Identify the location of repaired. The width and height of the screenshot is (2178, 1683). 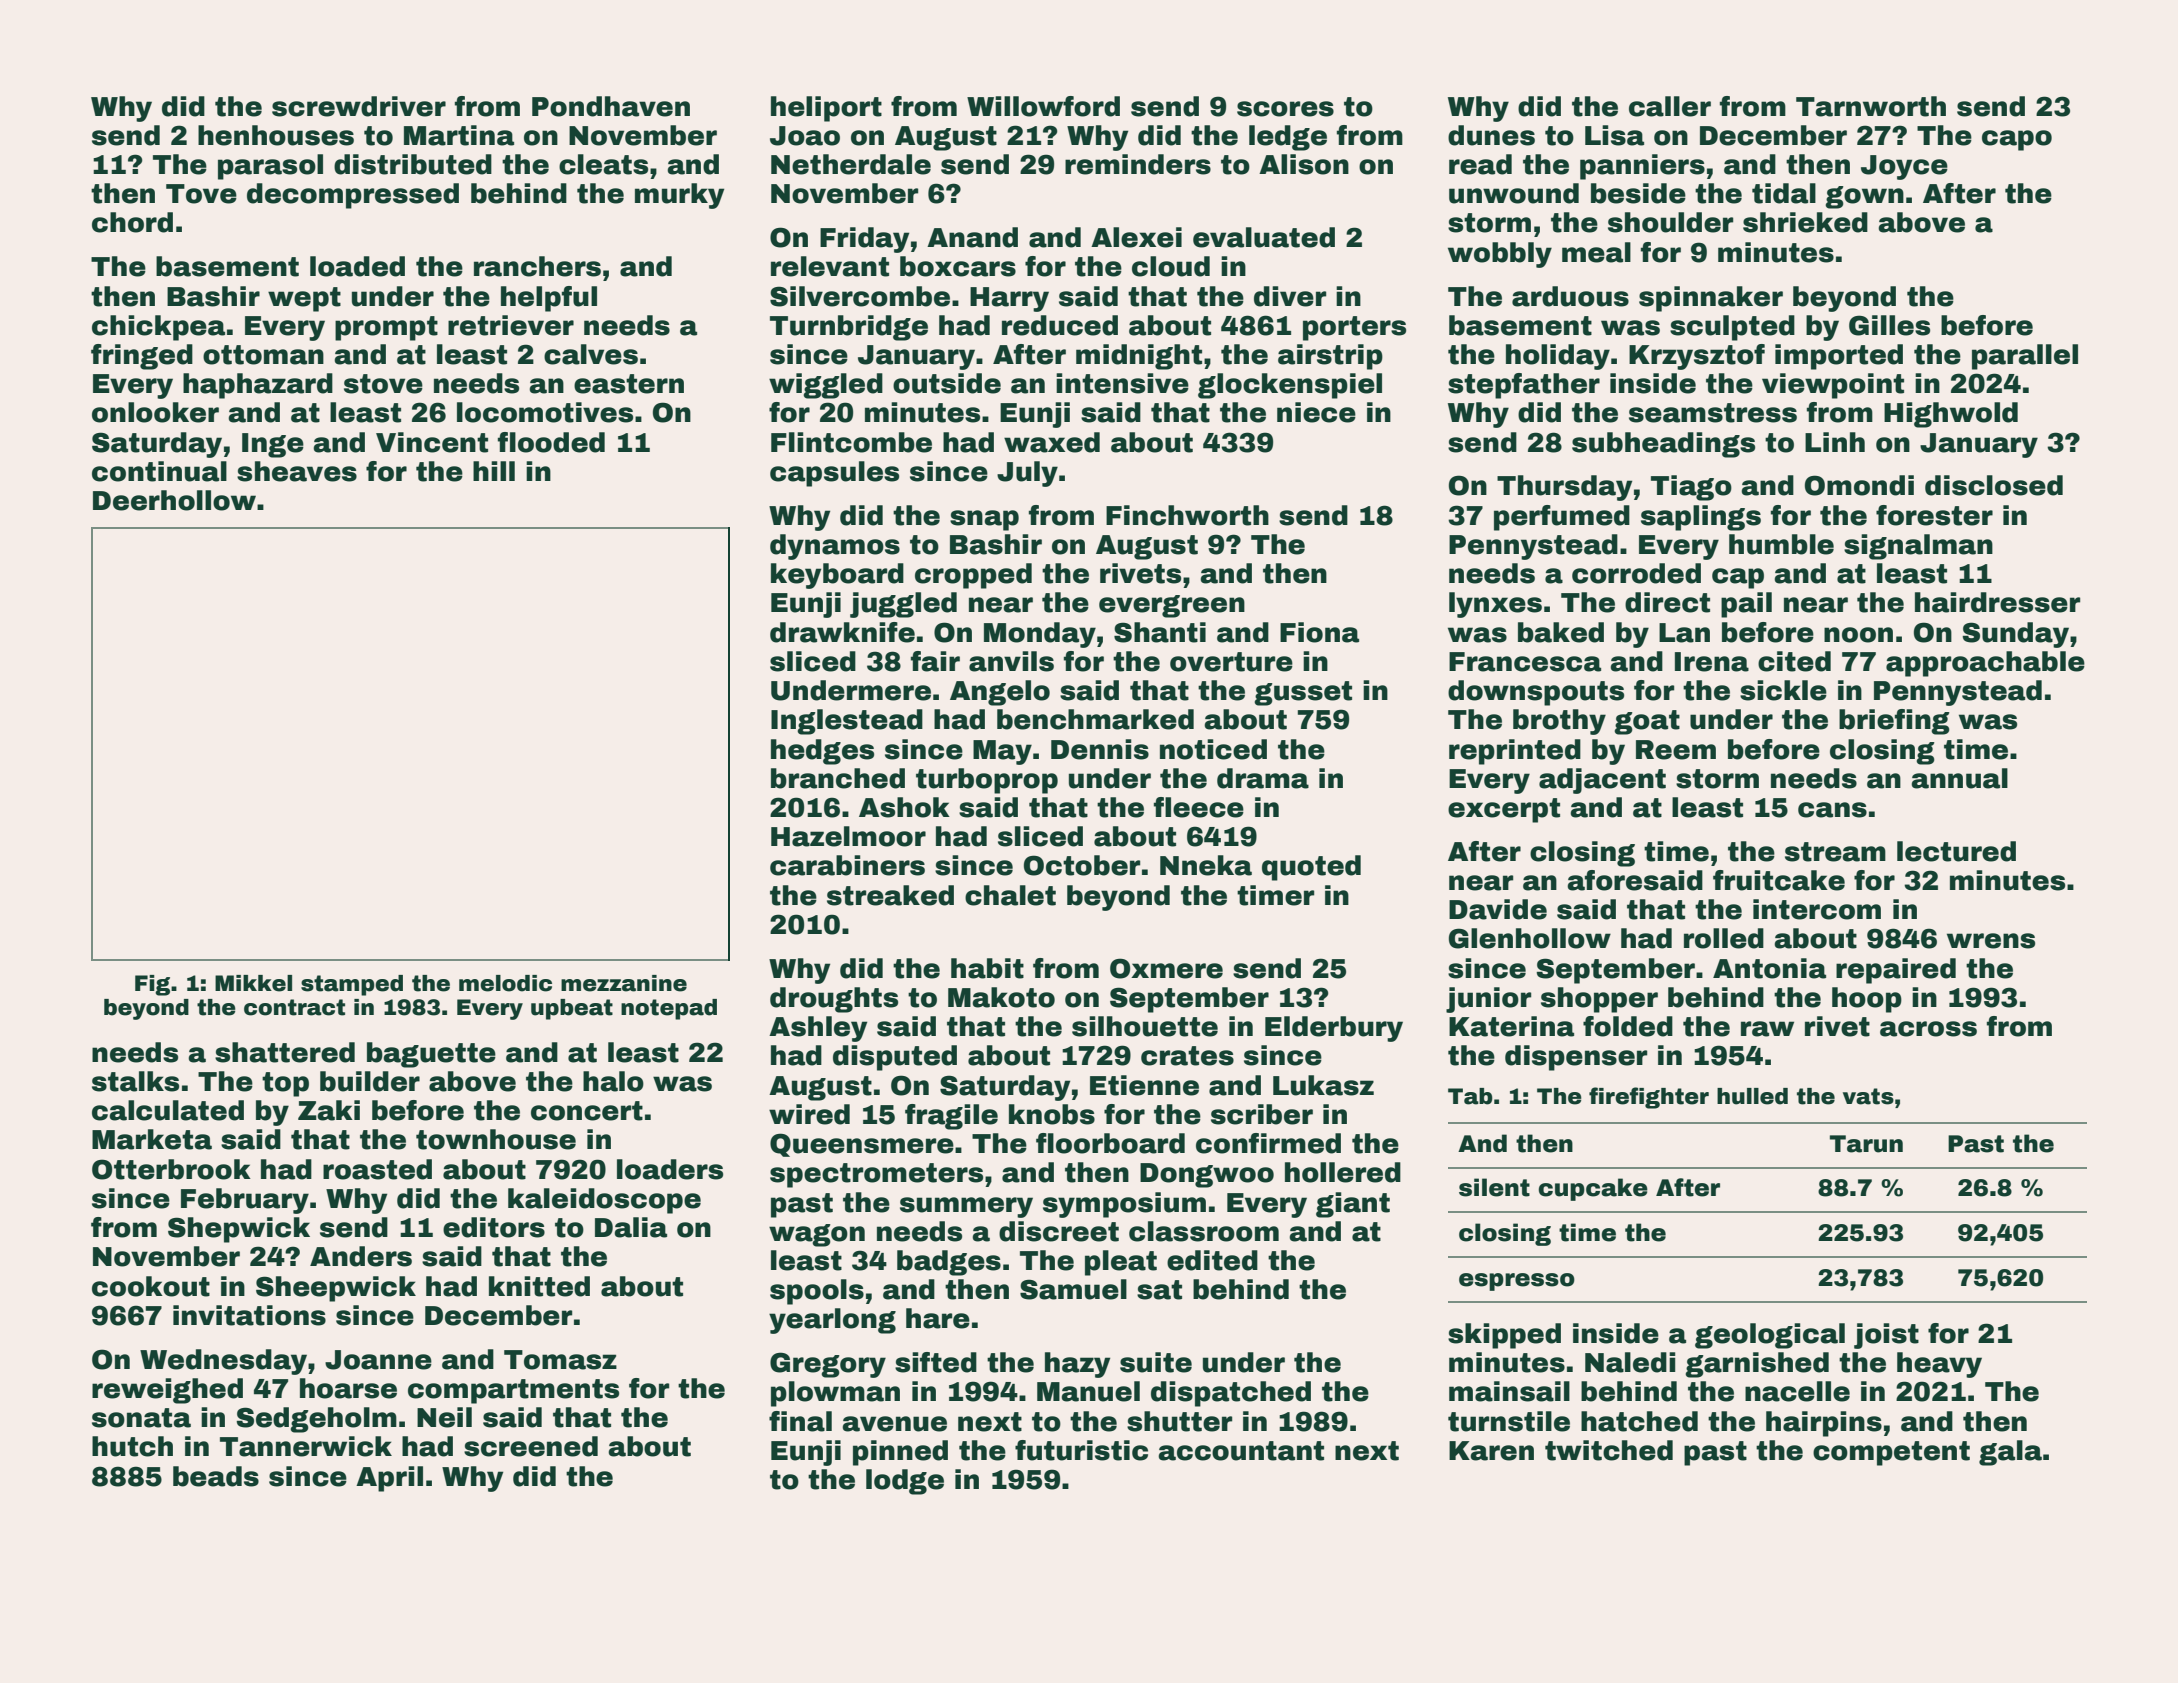
(1896, 971).
